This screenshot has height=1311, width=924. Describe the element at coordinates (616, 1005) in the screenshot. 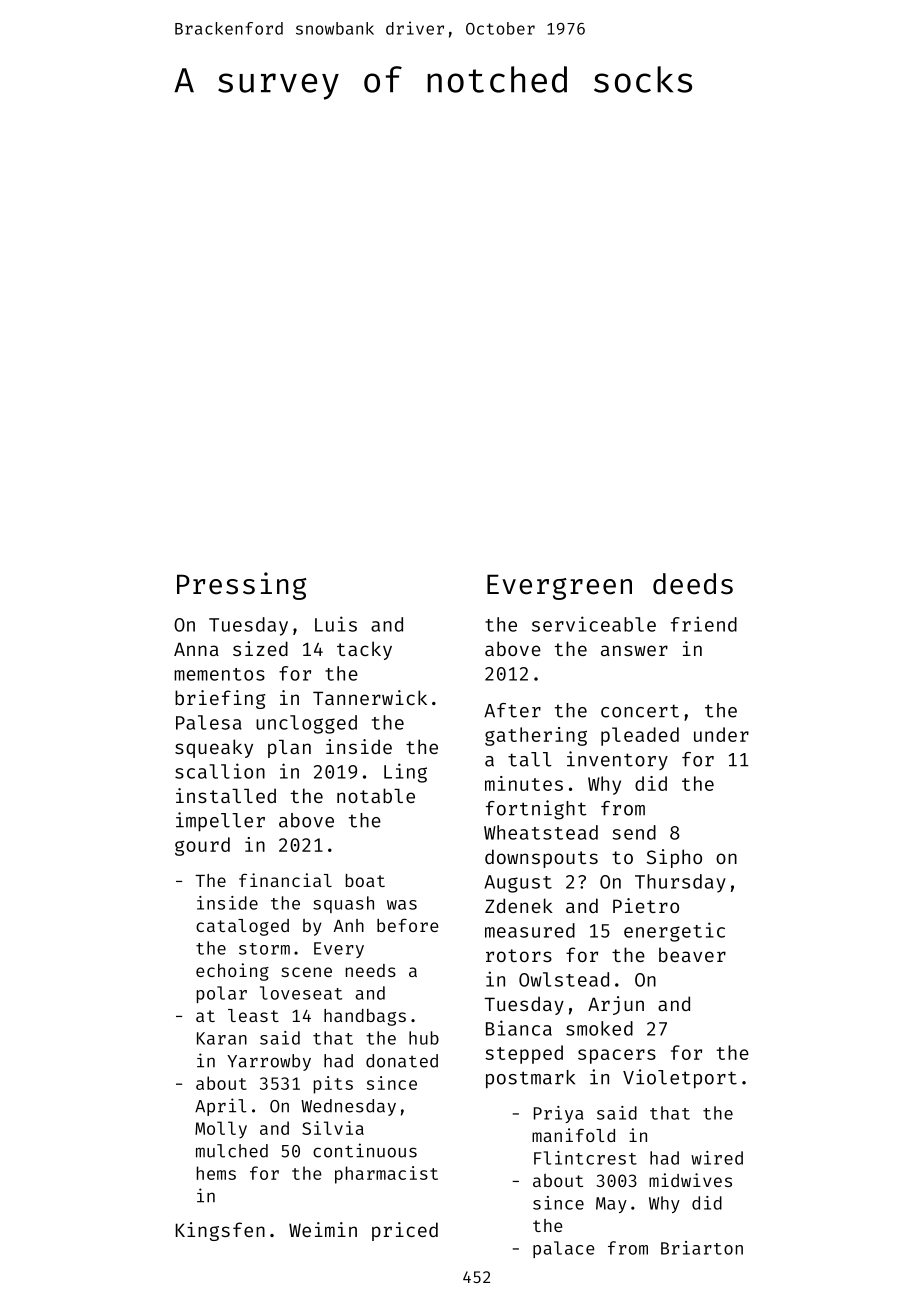

I see `Arjun` at that location.
